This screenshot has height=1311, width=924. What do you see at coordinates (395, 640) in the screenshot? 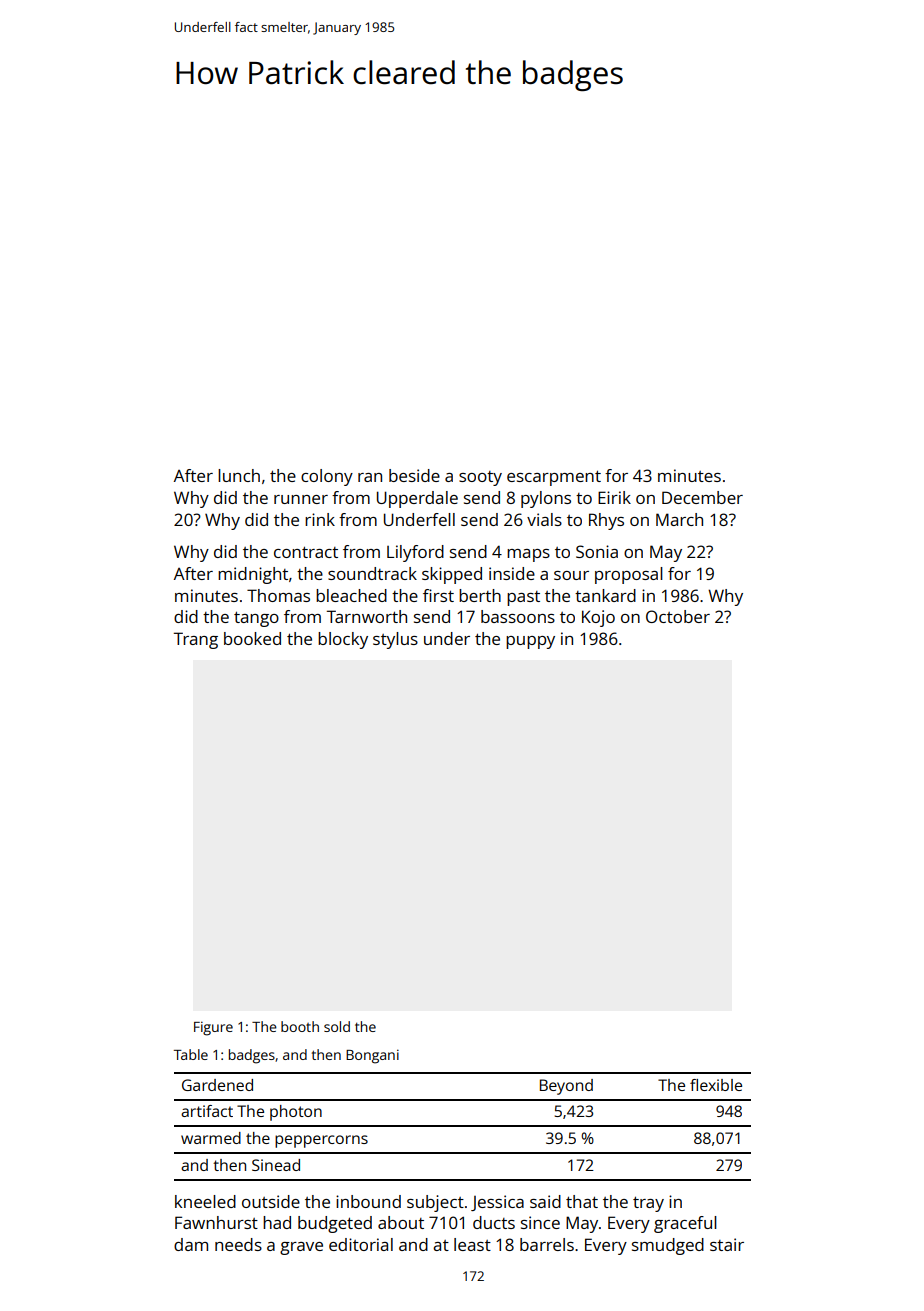
I see `stylus` at bounding box center [395, 640].
